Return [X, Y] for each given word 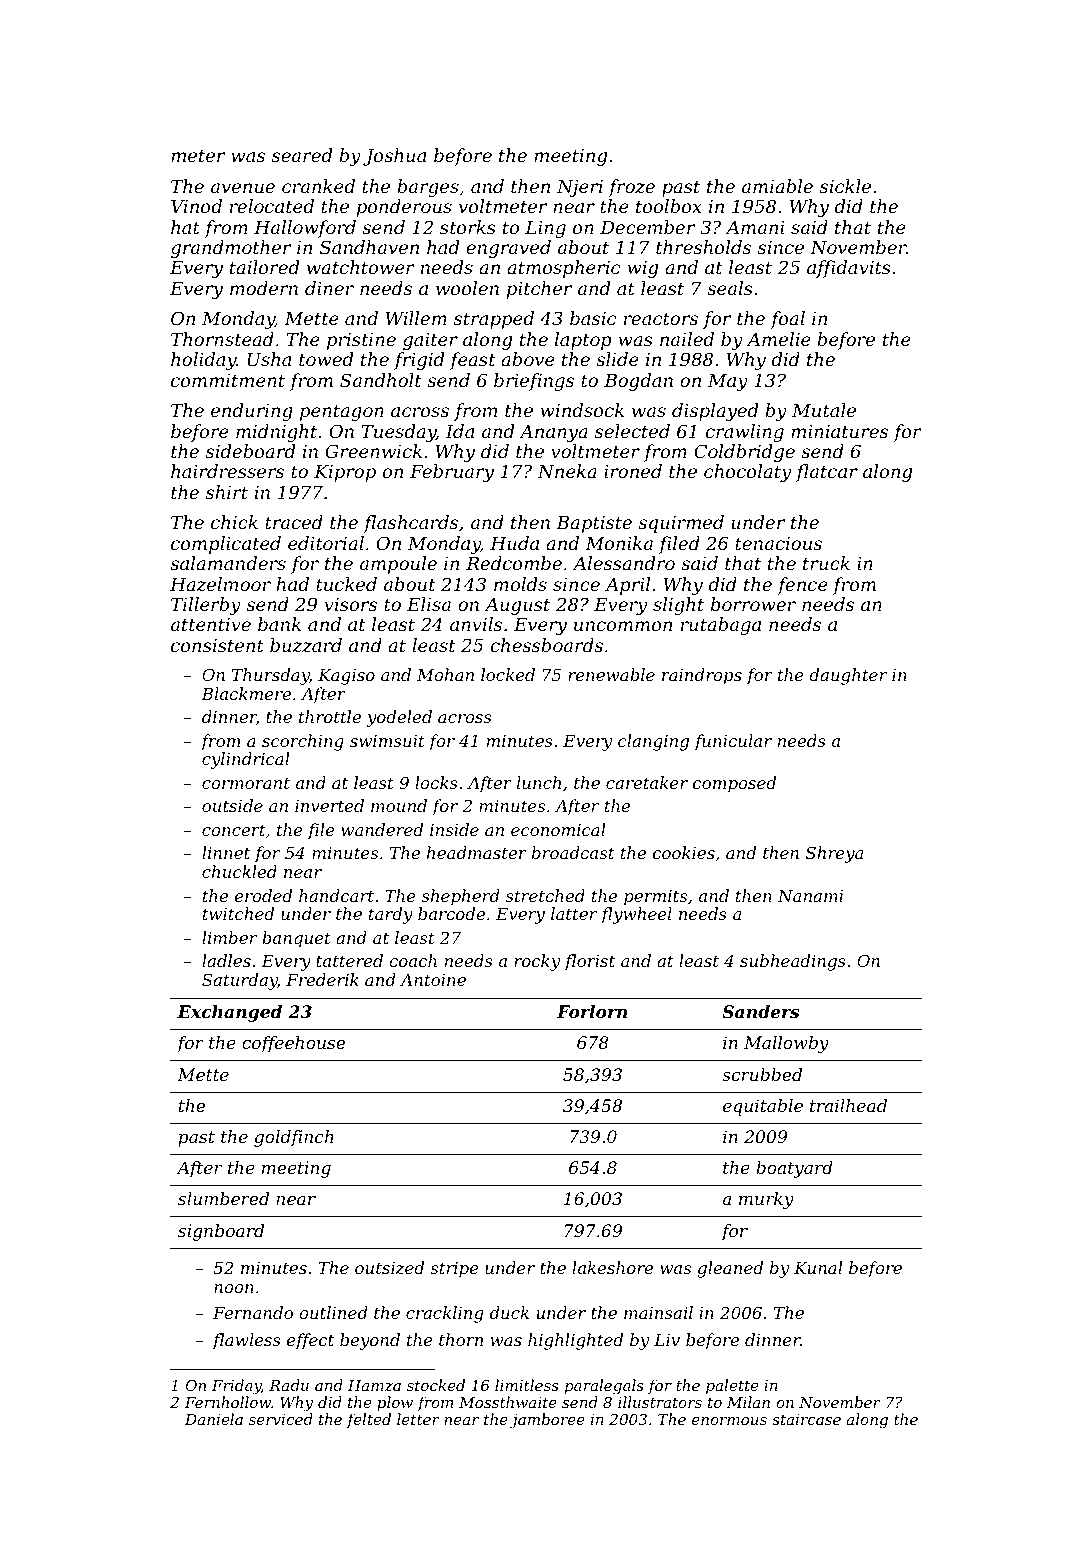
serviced [281, 1419]
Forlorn [592, 1011]
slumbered [223, 1198]
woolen [467, 288]
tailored [264, 267]
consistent [217, 645]
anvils [476, 624]
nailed [687, 339]
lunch [539, 782]
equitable [763, 1107]
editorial [326, 543]
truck [826, 563]
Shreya [834, 854]
